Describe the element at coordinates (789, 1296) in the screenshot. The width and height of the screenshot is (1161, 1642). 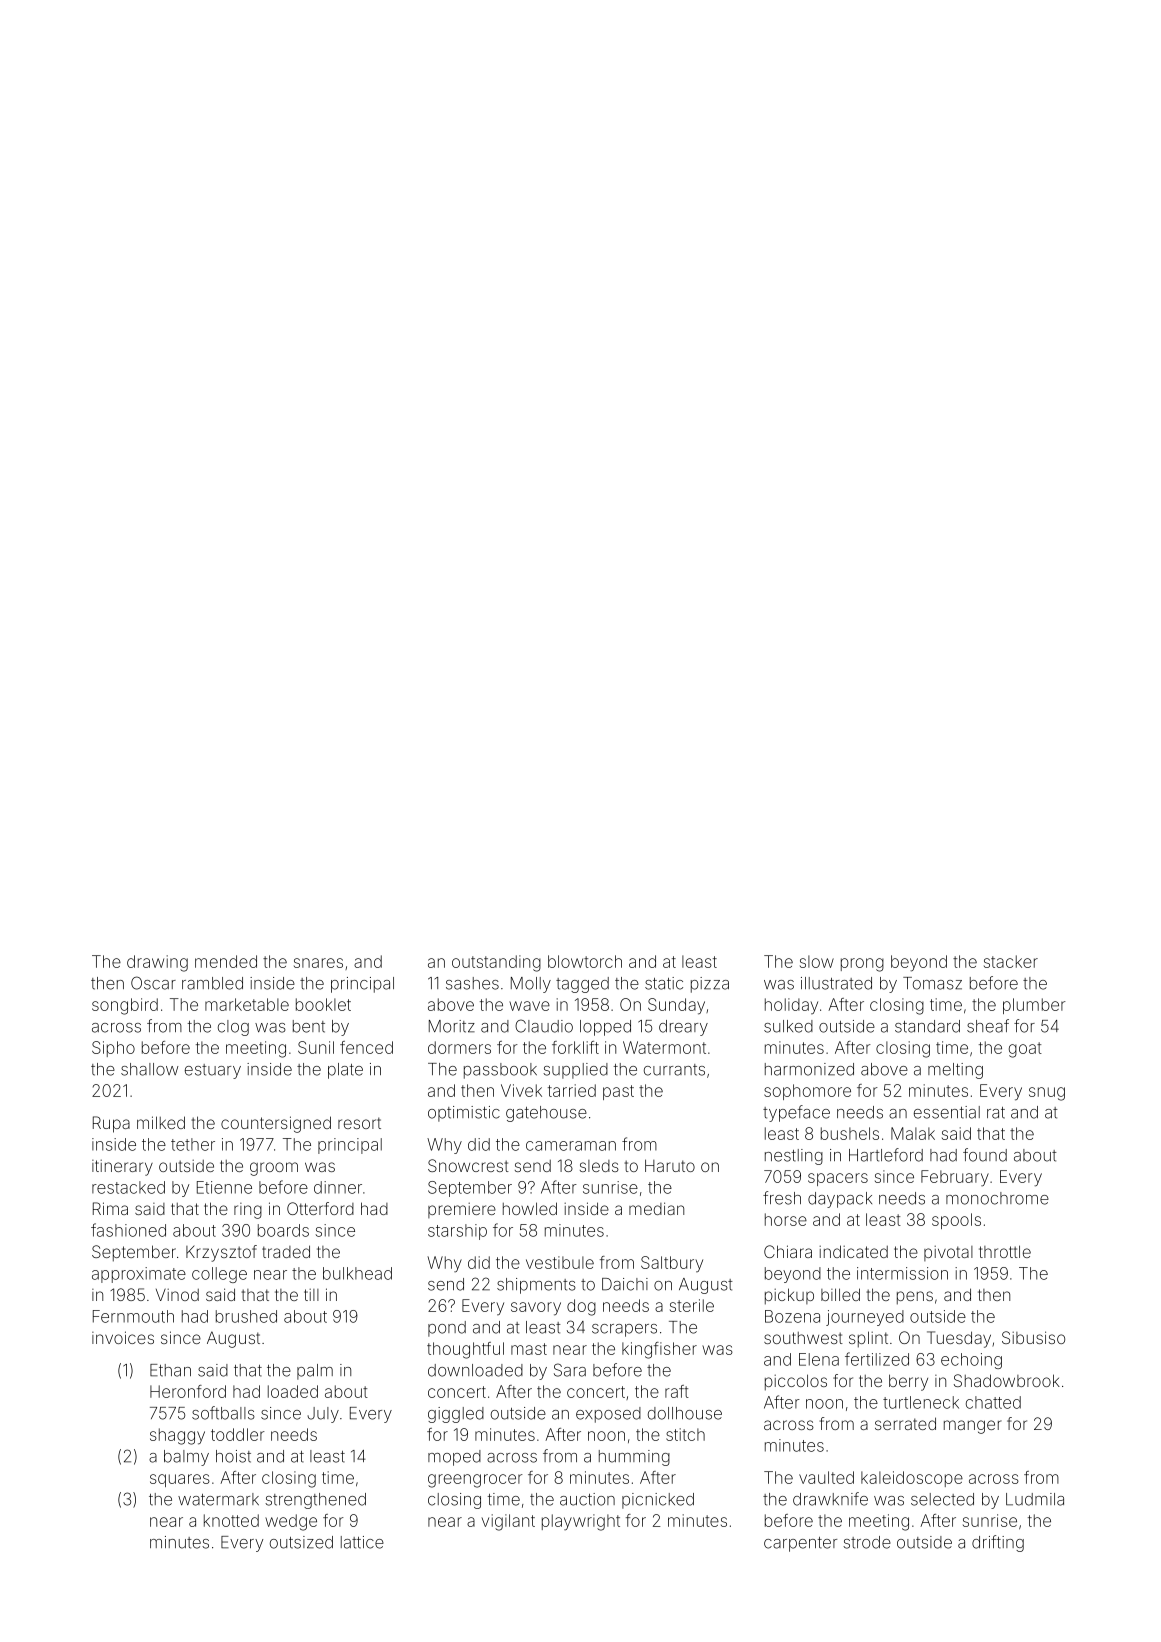
I see `pickup` at that location.
